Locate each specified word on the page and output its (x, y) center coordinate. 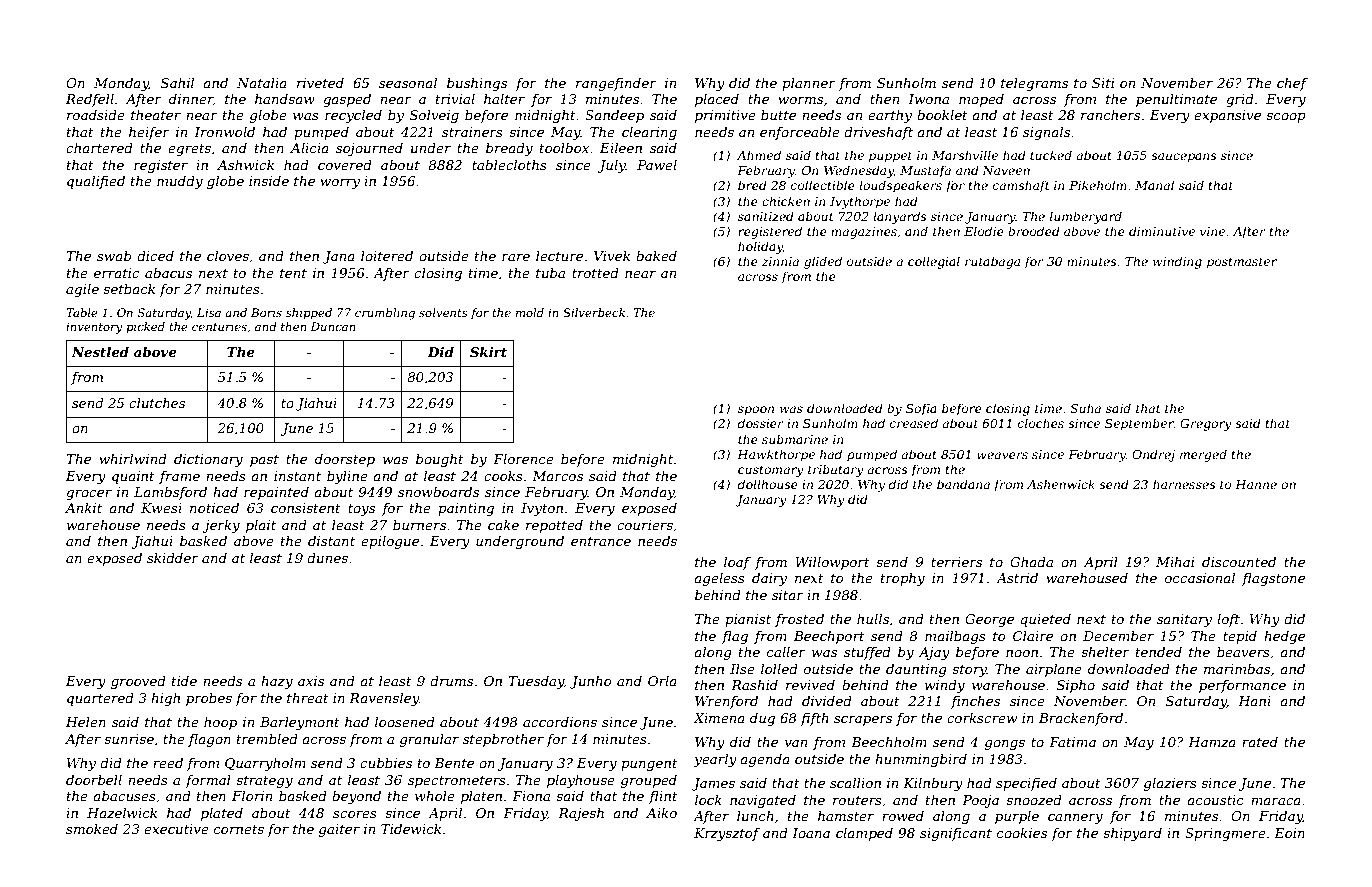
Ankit (83, 508)
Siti (1103, 83)
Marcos (557, 476)
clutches (157, 403)
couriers (645, 525)
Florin (252, 796)
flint (663, 797)
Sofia (921, 409)
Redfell (90, 100)
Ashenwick (1061, 484)
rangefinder (616, 84)
